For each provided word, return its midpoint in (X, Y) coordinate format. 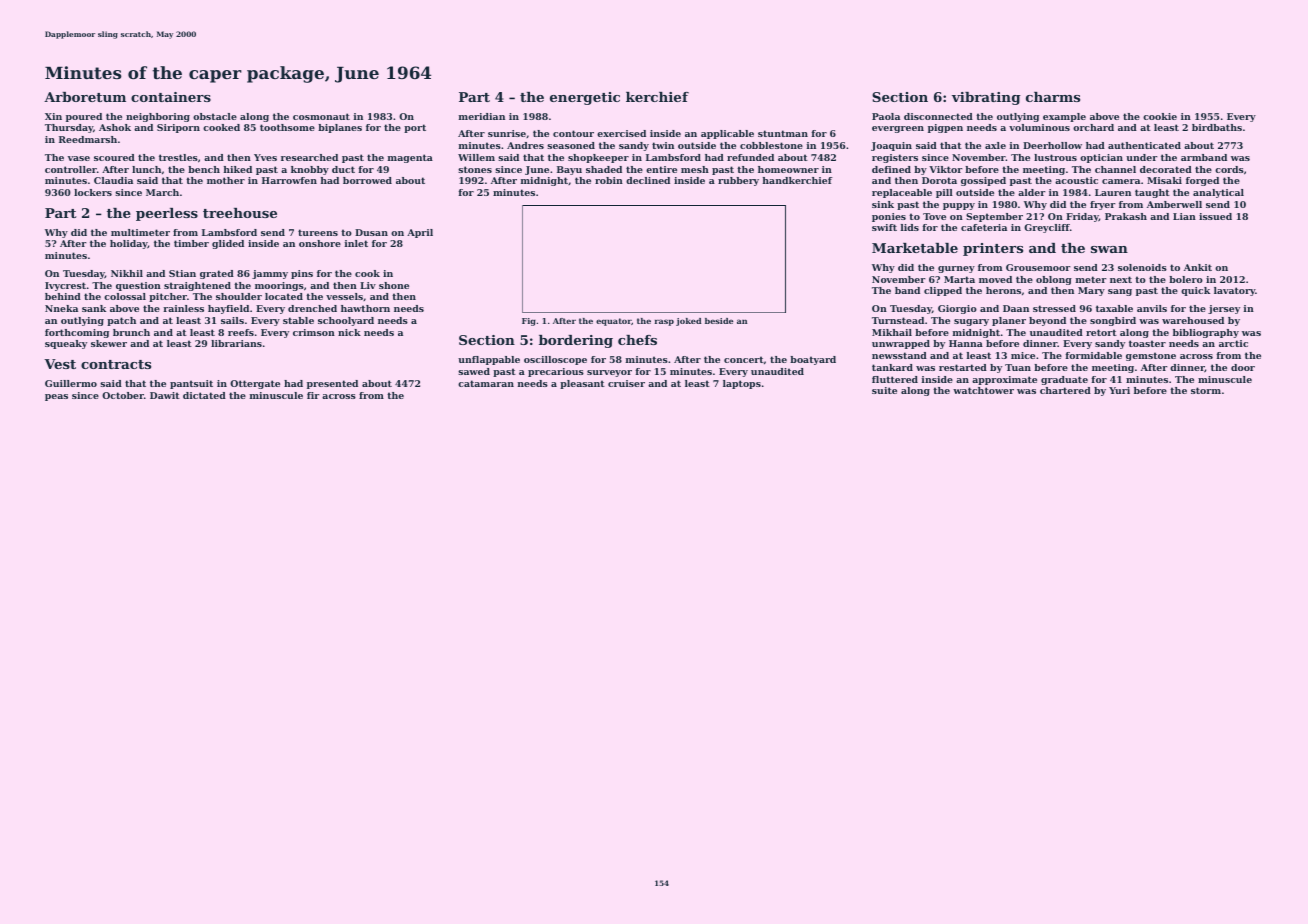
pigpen (945, 128)
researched (309, 157)
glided (228, 244)
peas (56, 397)
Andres (525, 145)
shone (394, 285)
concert (744, 359)
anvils (1152, 308)
